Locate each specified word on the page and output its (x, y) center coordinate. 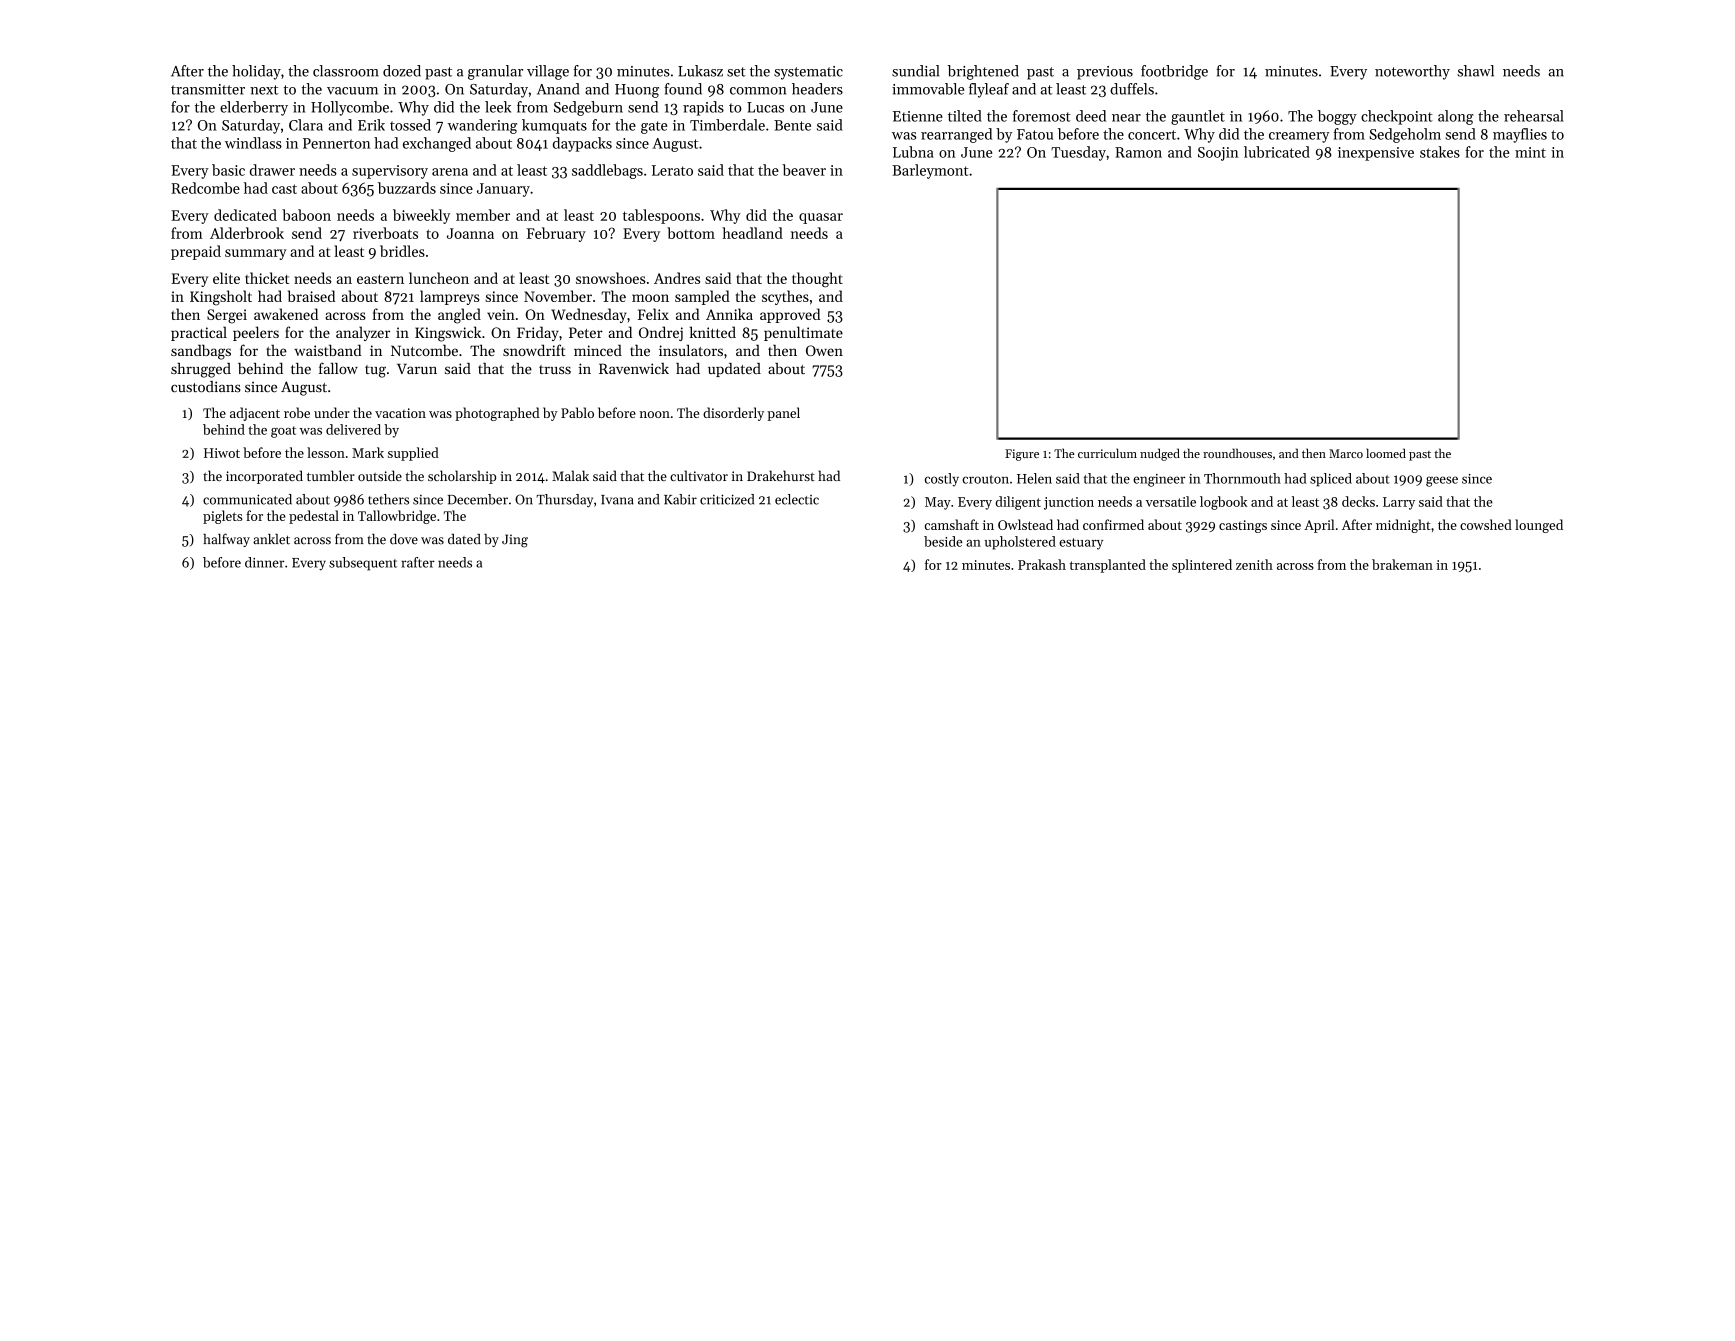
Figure (1022, 455)
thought (817, 280)
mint (1530, 152)
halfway (226, 540)
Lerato (672, 170)
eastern (380, 279)
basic (228, 170)
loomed (1386, 453)
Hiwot (222, 453)
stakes (1440, 152)
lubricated (1277, 152)
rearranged (956, 135)
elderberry (254, 108)
